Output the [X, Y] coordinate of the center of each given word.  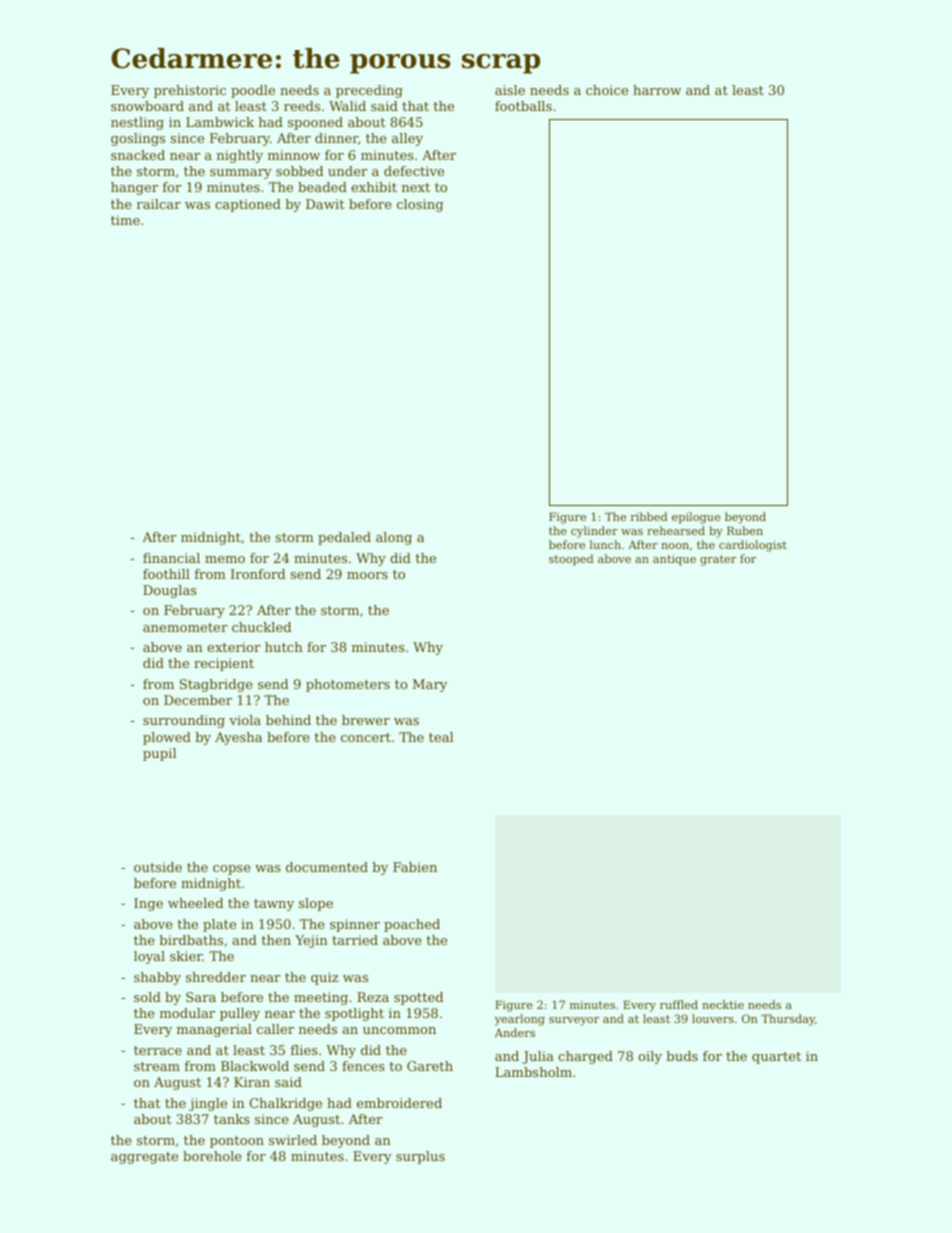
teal [441, 737]
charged [585, 1057]
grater [718, 560]
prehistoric [190, 91]
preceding [369, 91]
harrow [657, 90]
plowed [167, 738]
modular [187, 1013]
